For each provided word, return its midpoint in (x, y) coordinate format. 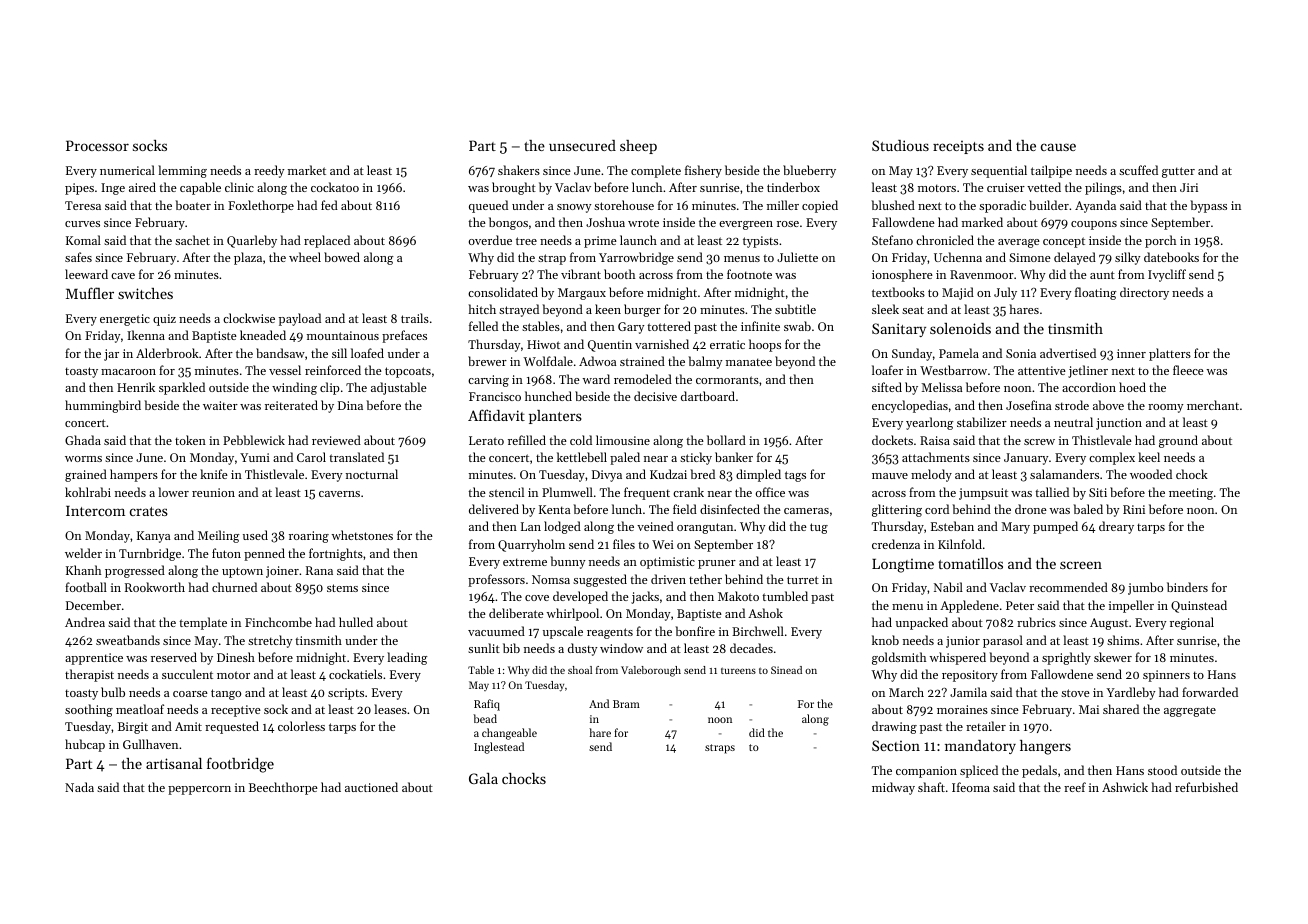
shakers (519, 170)
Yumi (255, 457)
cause (1058, 147)
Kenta (554, 509)
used (255, 535)
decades (751, 648)
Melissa (941, 387)
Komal (83, 240)
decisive (655, 396)
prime (600, 242)
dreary (1116, 527)
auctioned (371, 787)
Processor (97, 145)
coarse (190, 694)
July (1005, 293)
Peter (1020, 605)
